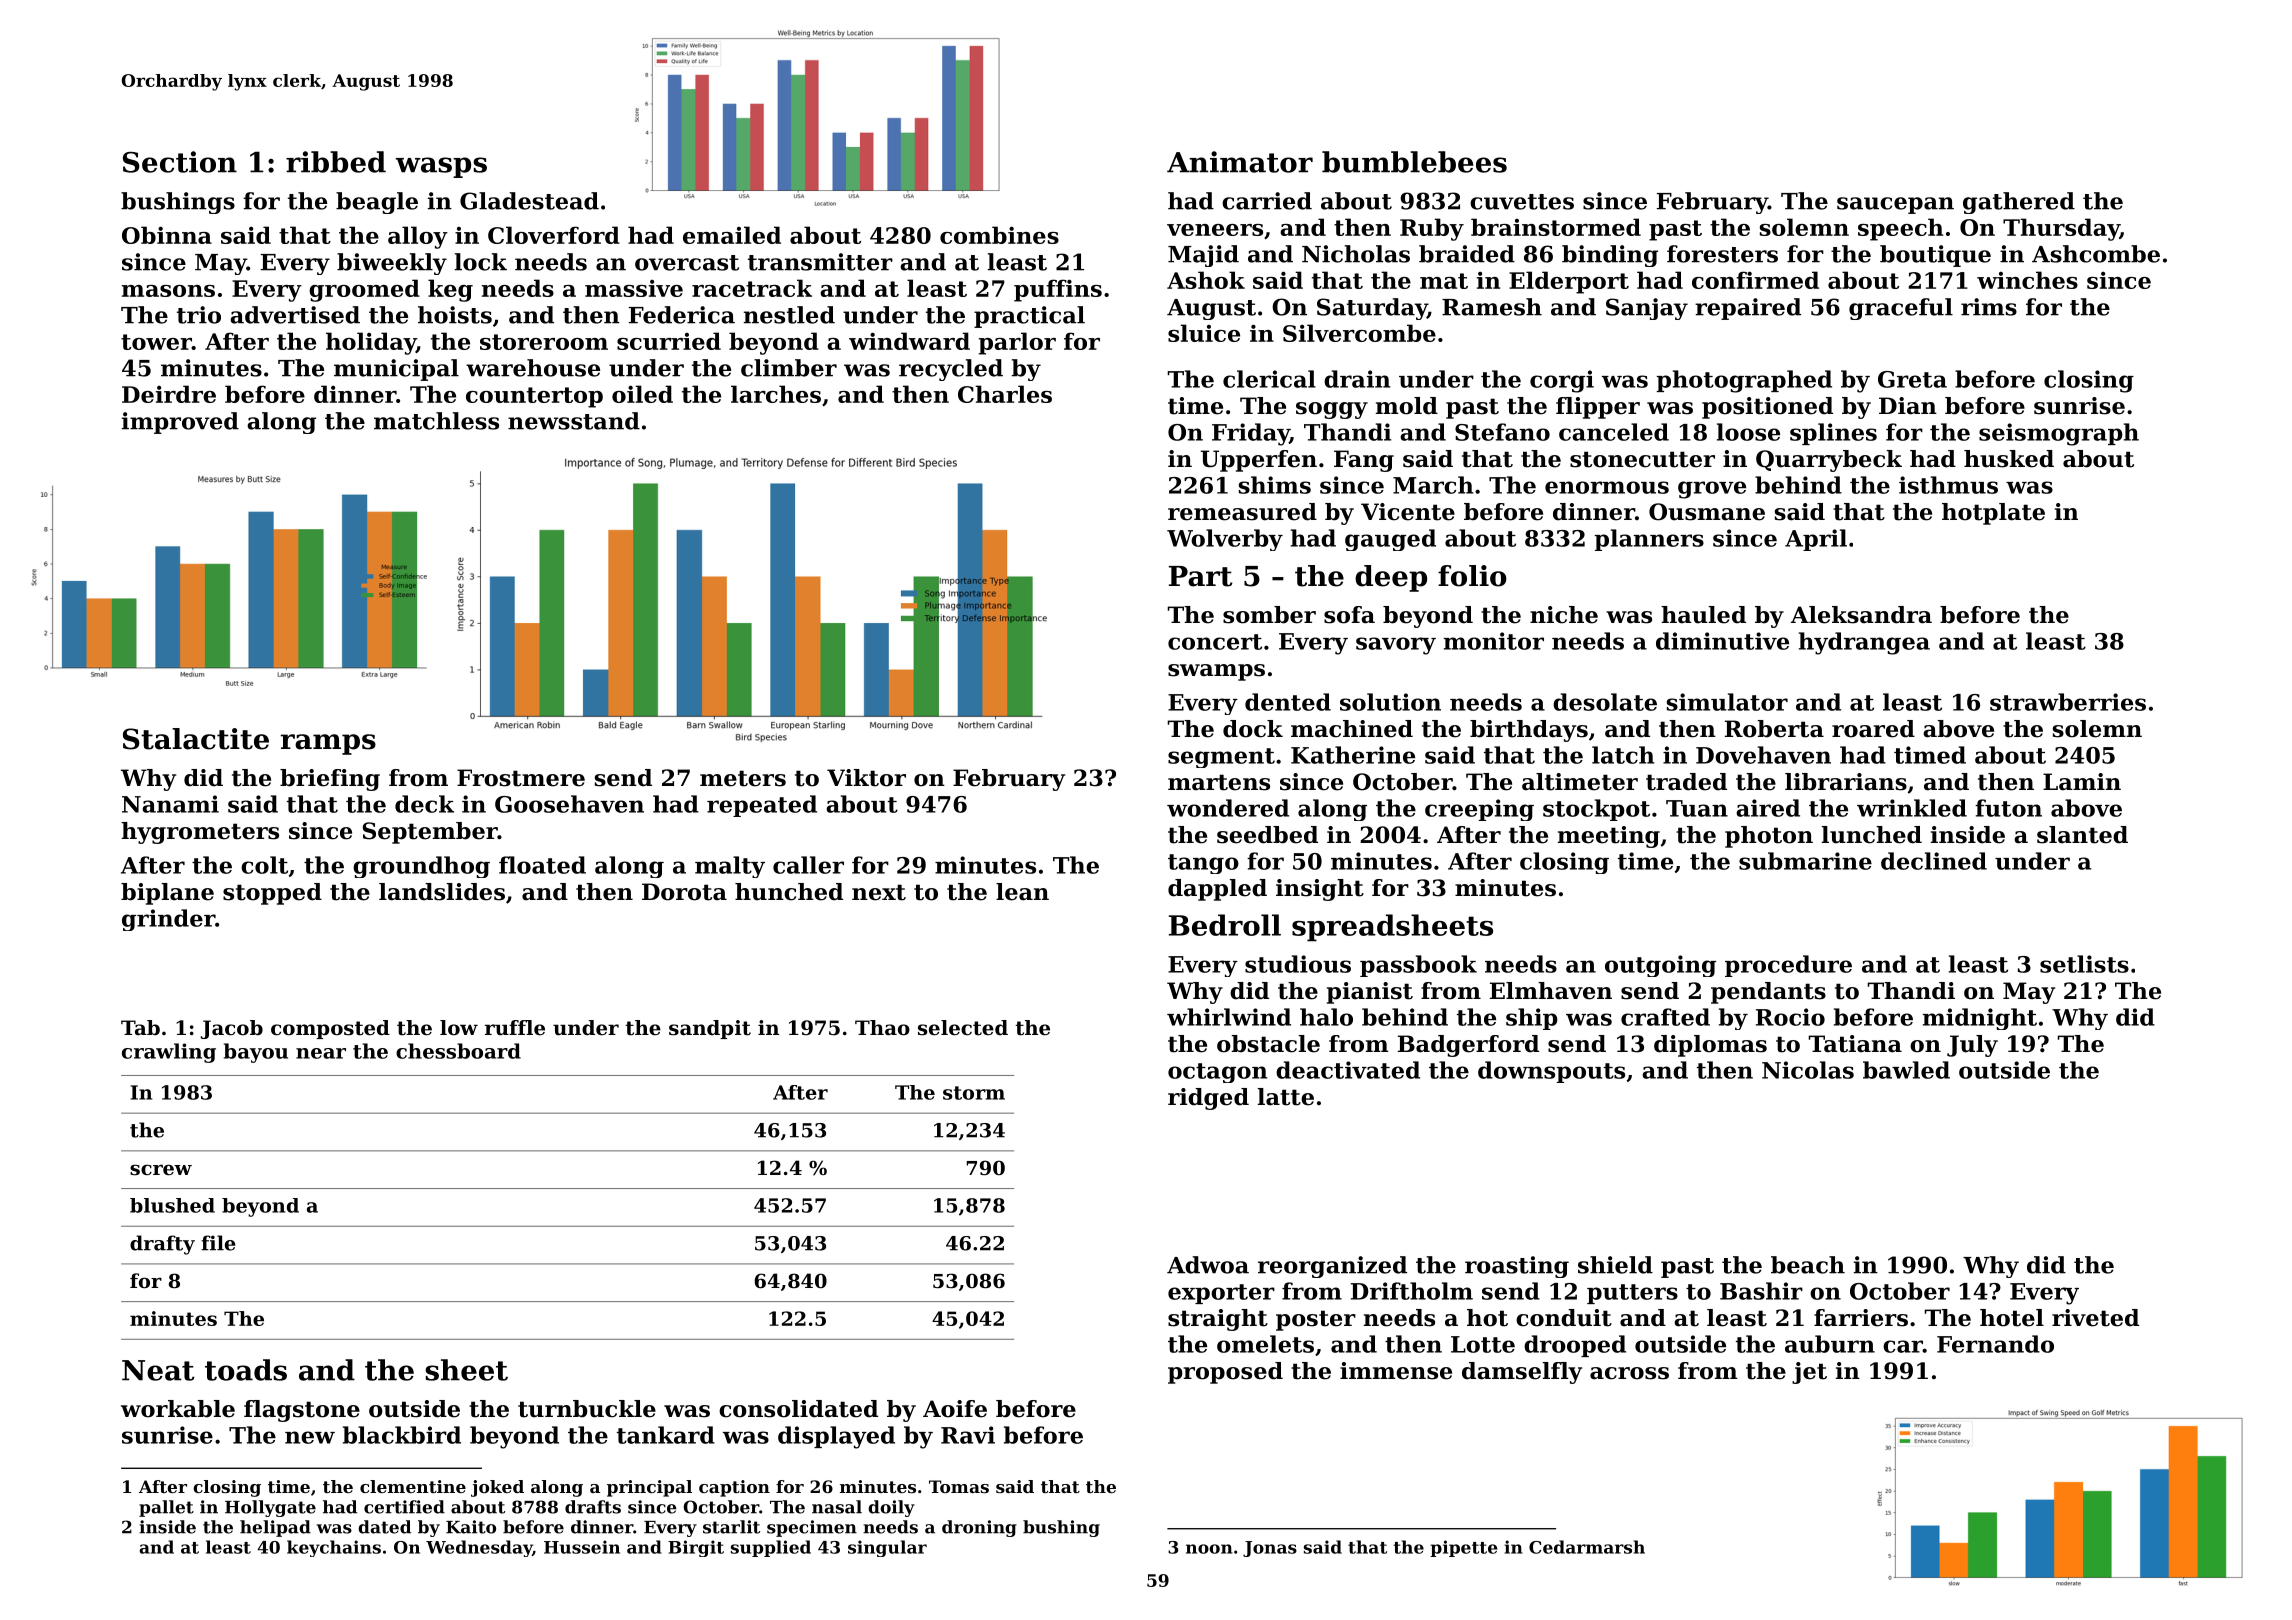  I want to click on recycled, so click(951, 370).
